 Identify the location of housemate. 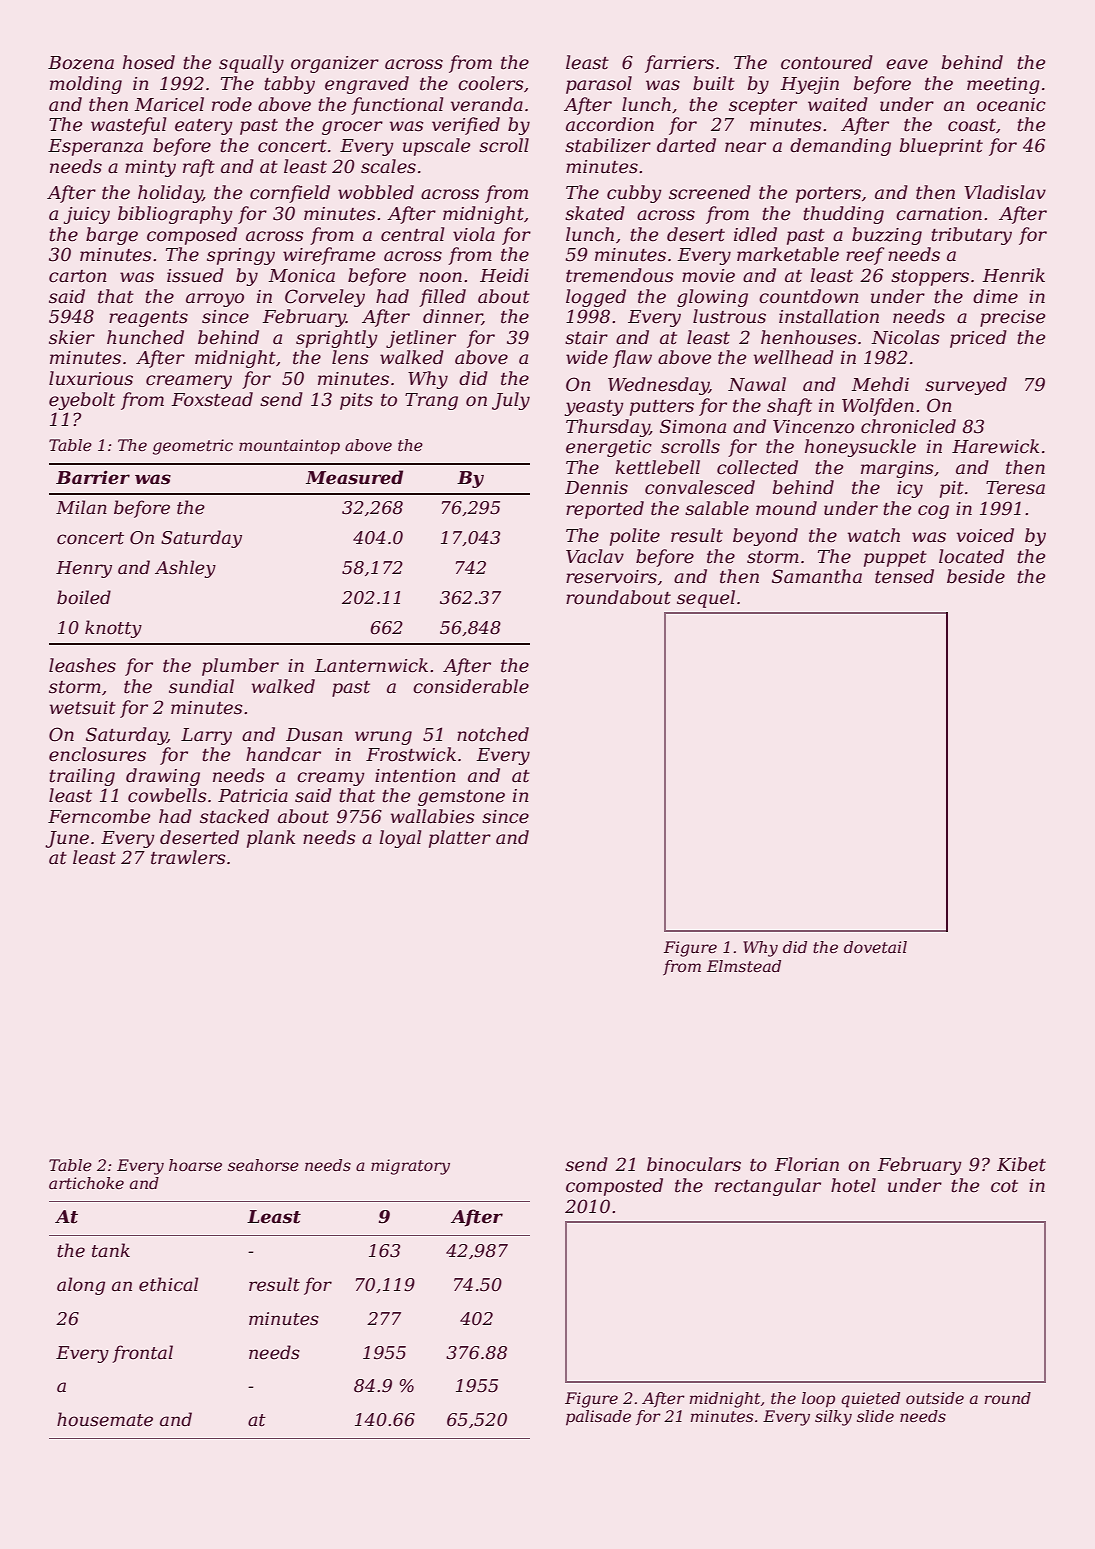
(105, 1419).
